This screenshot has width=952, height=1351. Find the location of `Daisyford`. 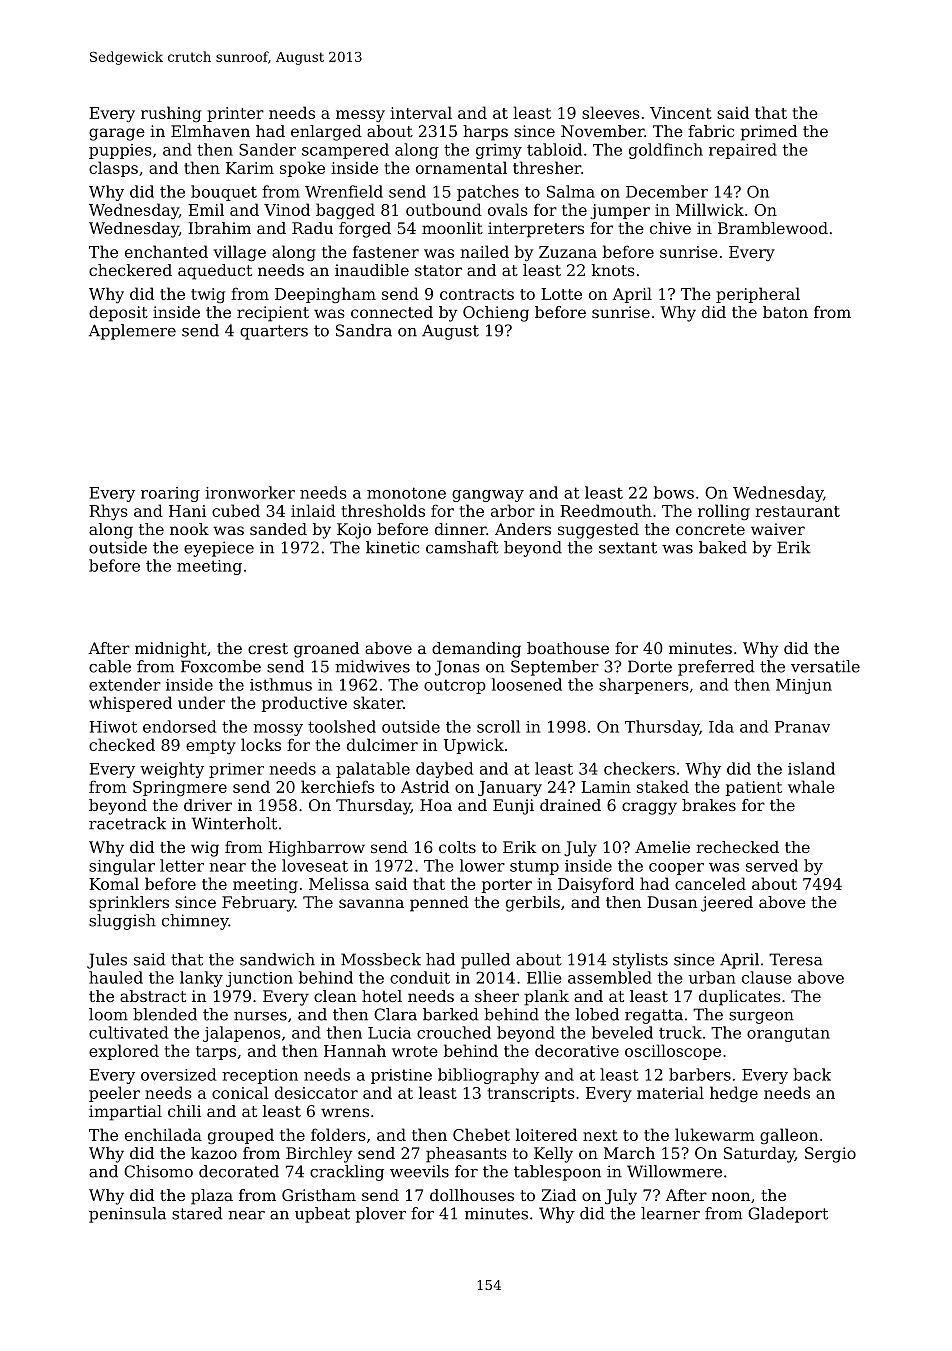

Daisyford is located at coordinates (596, 885).
